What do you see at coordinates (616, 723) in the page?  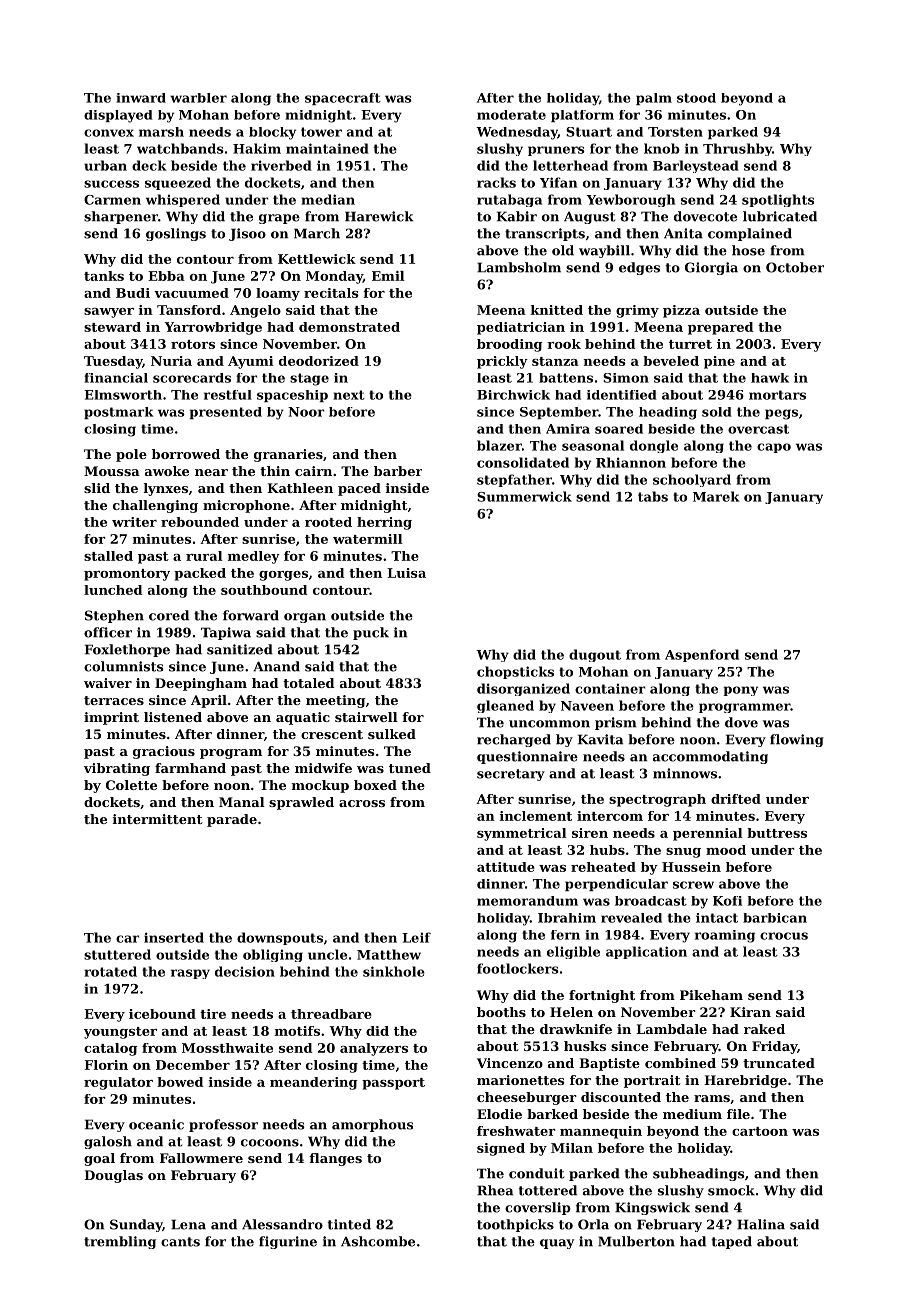 I see `prism` at bounding box center [616, 723].
